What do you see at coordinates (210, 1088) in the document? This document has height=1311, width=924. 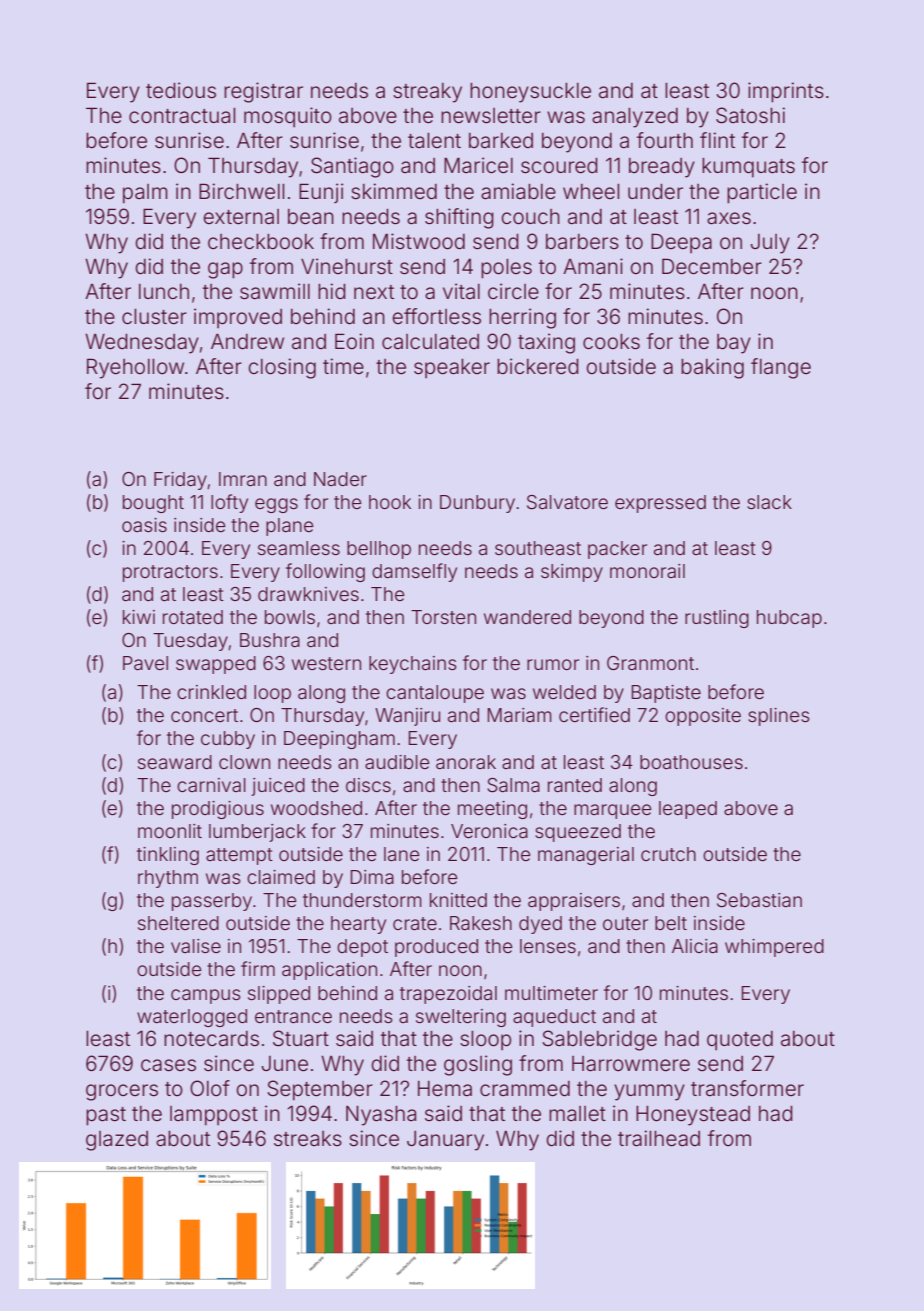 I see `Olof` at bounding box center [210, 1088].
